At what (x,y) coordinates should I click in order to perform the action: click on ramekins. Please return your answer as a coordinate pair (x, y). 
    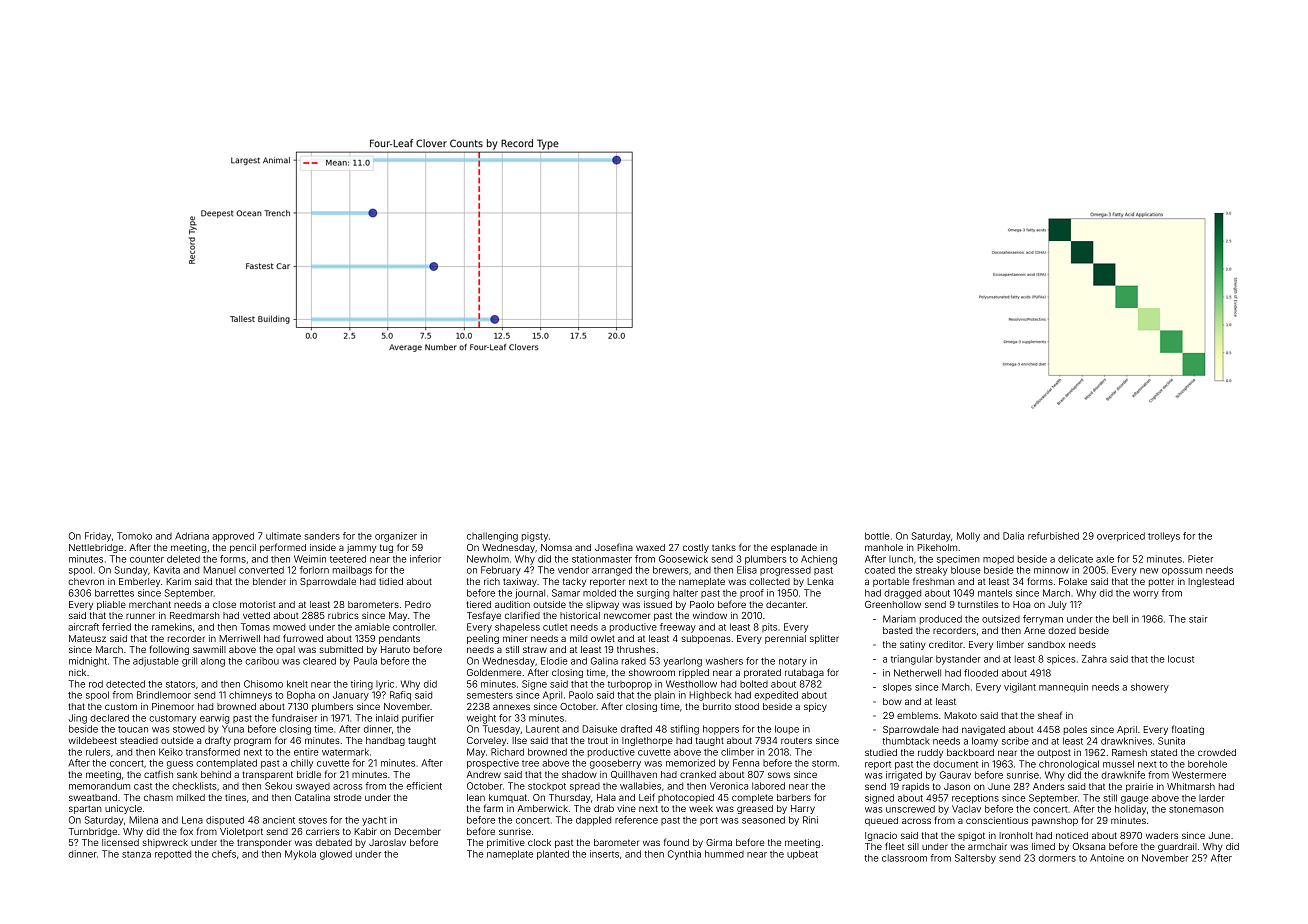
    Looking at the image, I should click on (172, 627).
